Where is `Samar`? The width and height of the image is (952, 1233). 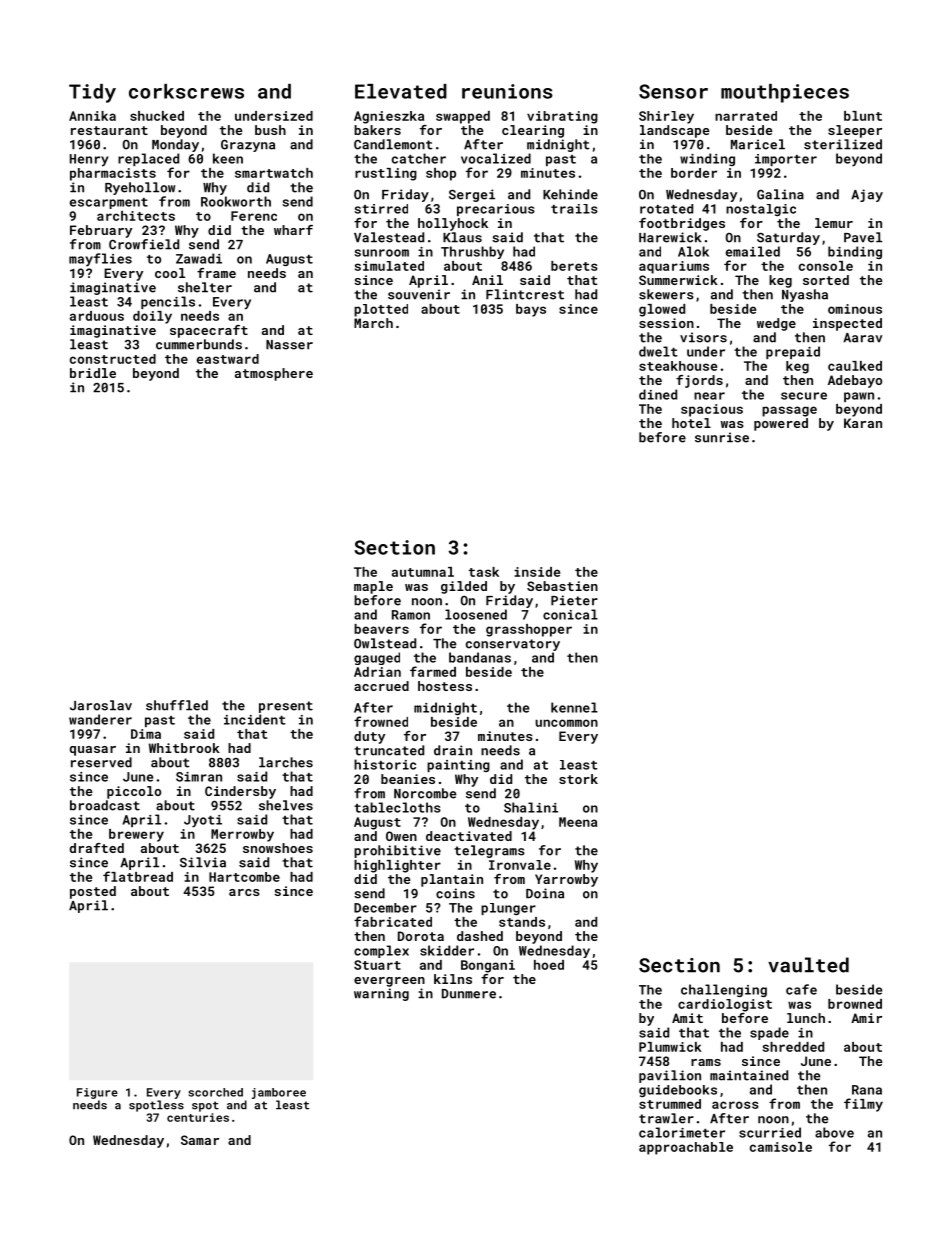 Samar is located at coordinates (200, 1140).
